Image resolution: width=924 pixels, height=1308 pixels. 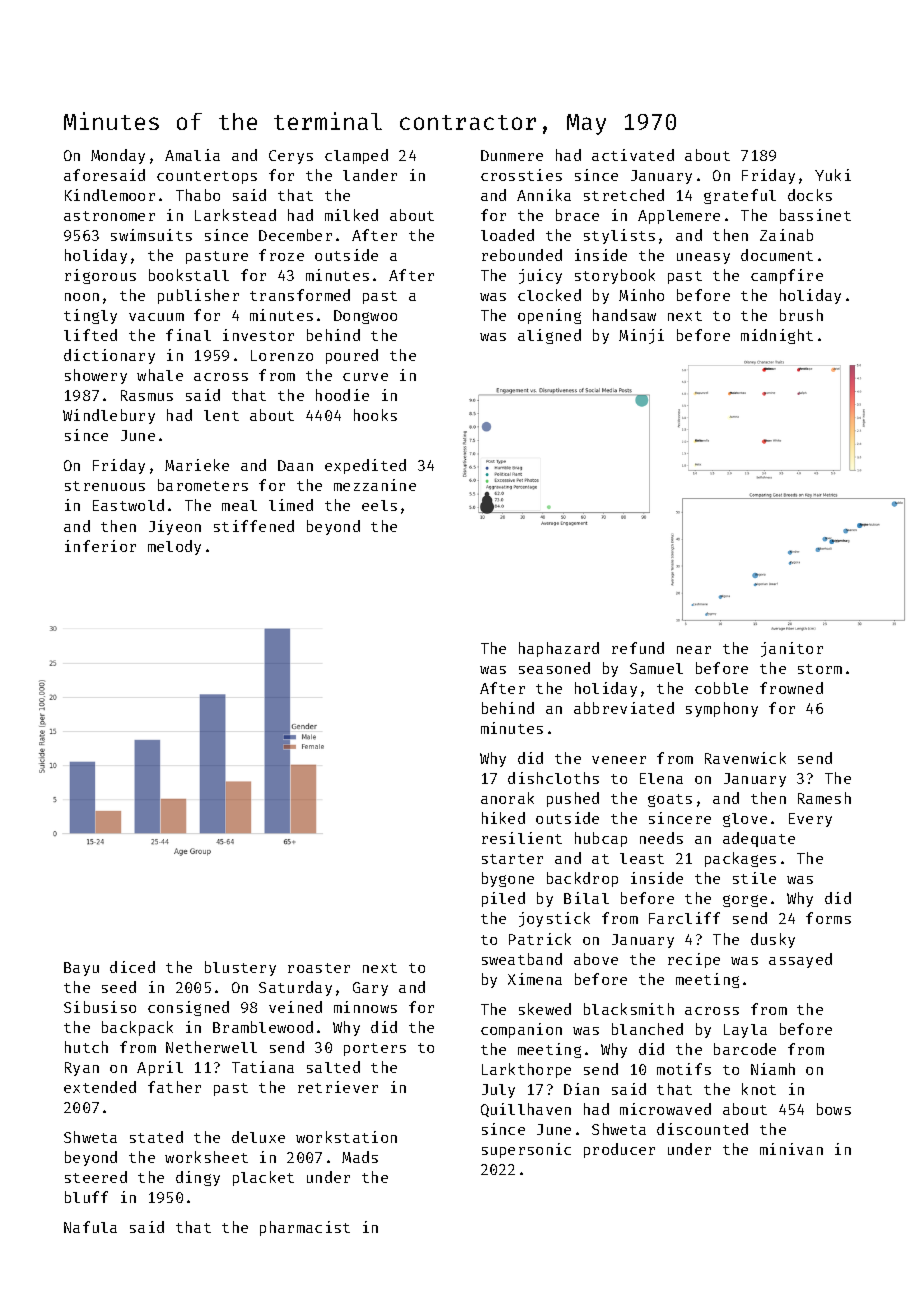 What do you see at coordinates (240, 968) in the screenshot?
I see `blustery` at bounding box center [240, 968].
